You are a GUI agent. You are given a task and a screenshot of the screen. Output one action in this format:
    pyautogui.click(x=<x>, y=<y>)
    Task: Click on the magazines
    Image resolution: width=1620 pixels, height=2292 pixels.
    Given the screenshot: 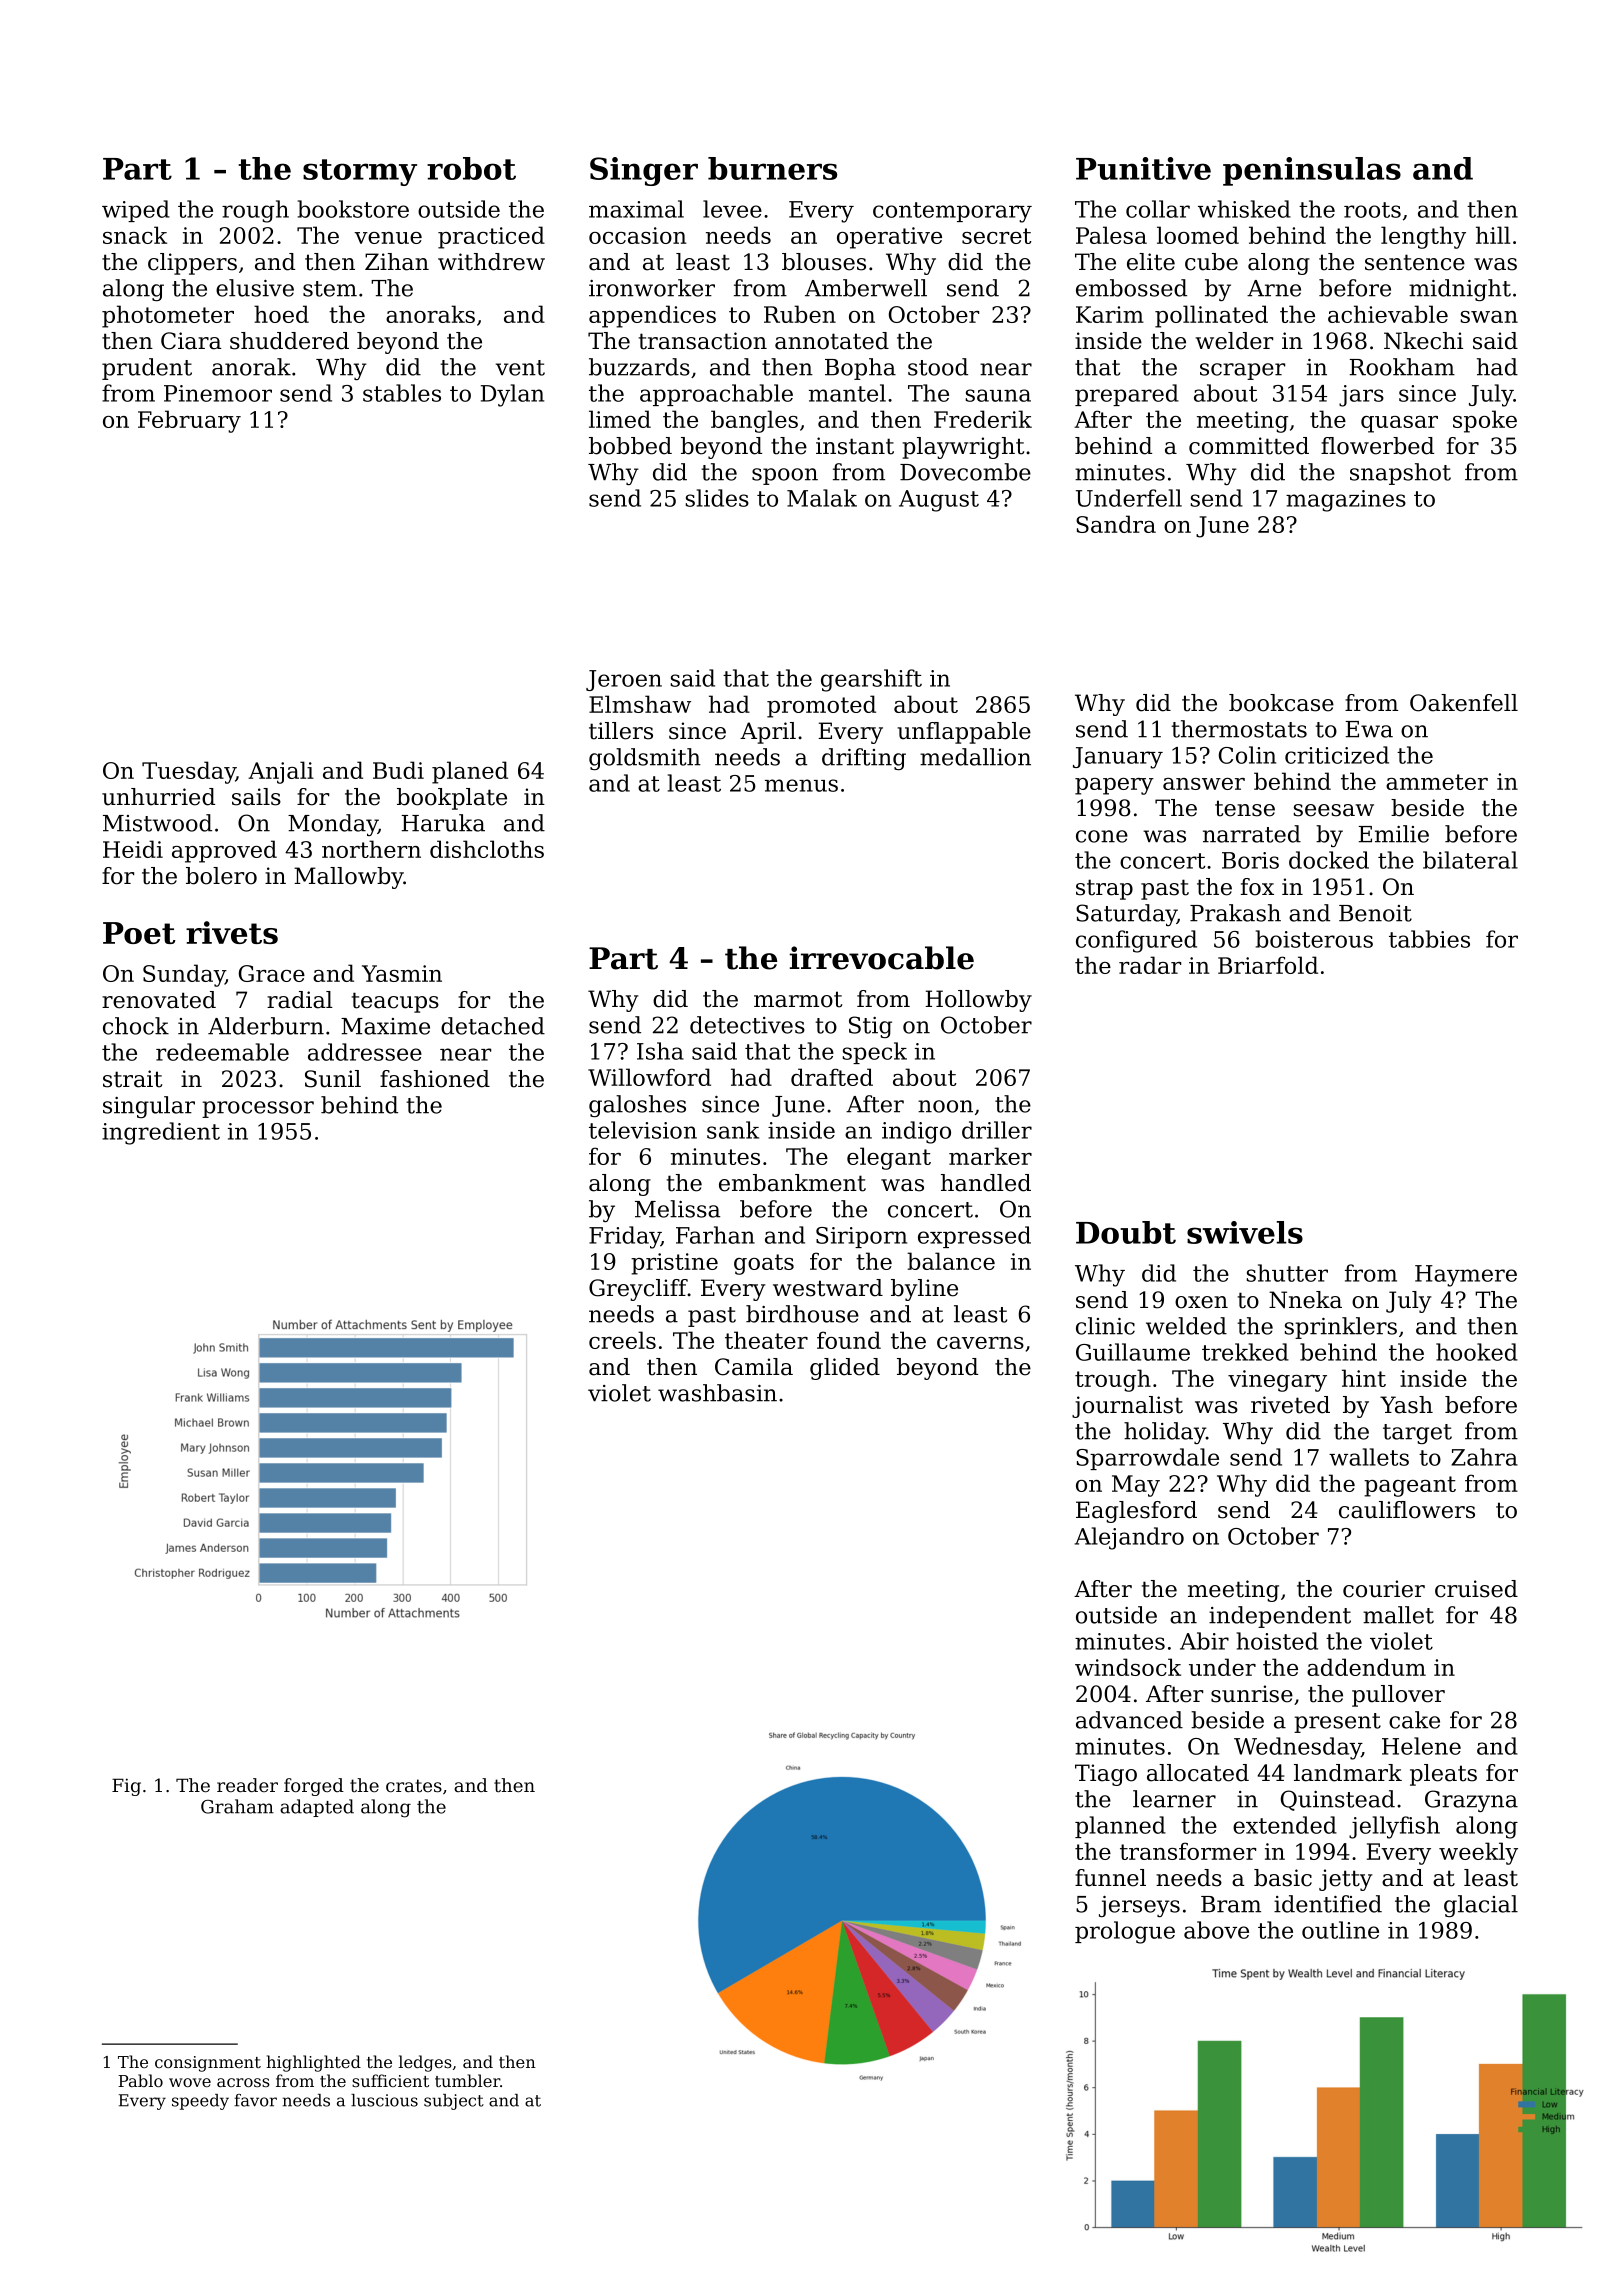 What is the action you would take?
    pyautogui.click(x=1346, y=501)
